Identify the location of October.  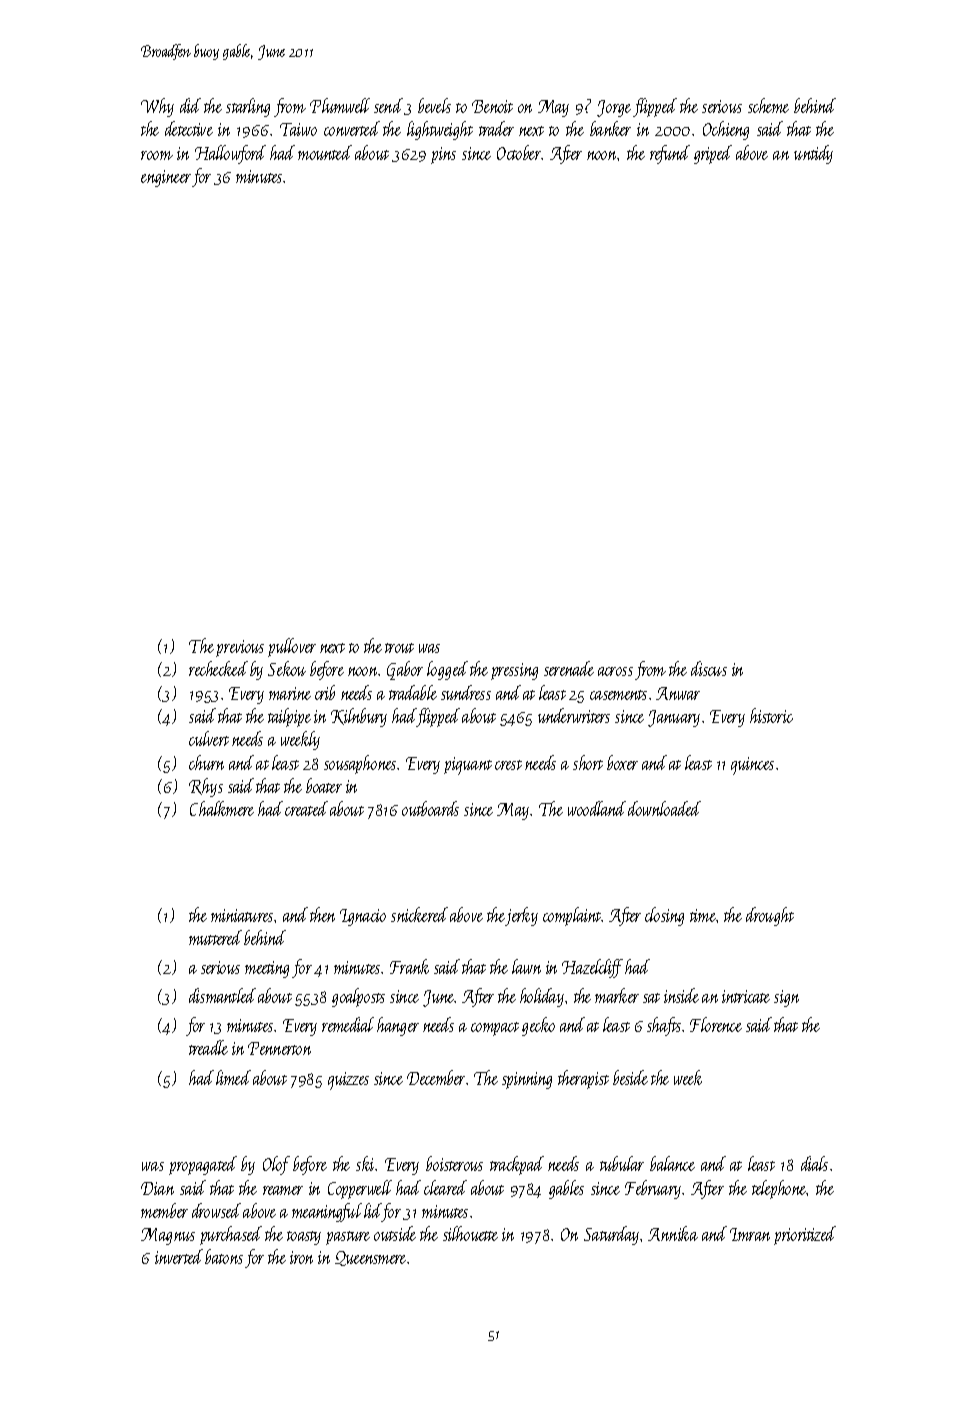
(519, 152).
